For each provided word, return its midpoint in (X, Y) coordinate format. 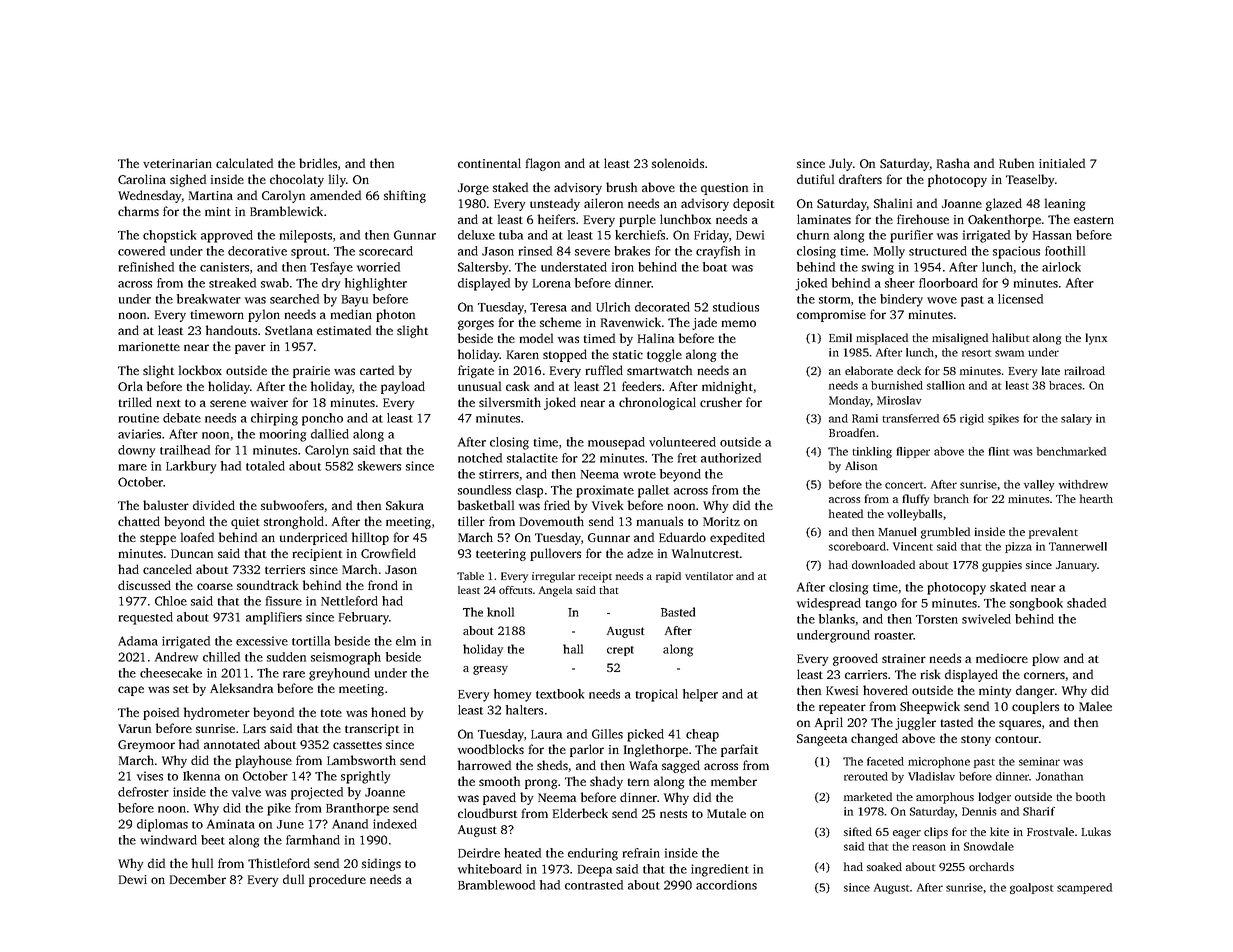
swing (878, 268)
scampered (1084, 888)
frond (383, 585)
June (290, 824)
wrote (639, 475)
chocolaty (297, 180)
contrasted (594, 885)
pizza (1018, 547)
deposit (753, 204)
